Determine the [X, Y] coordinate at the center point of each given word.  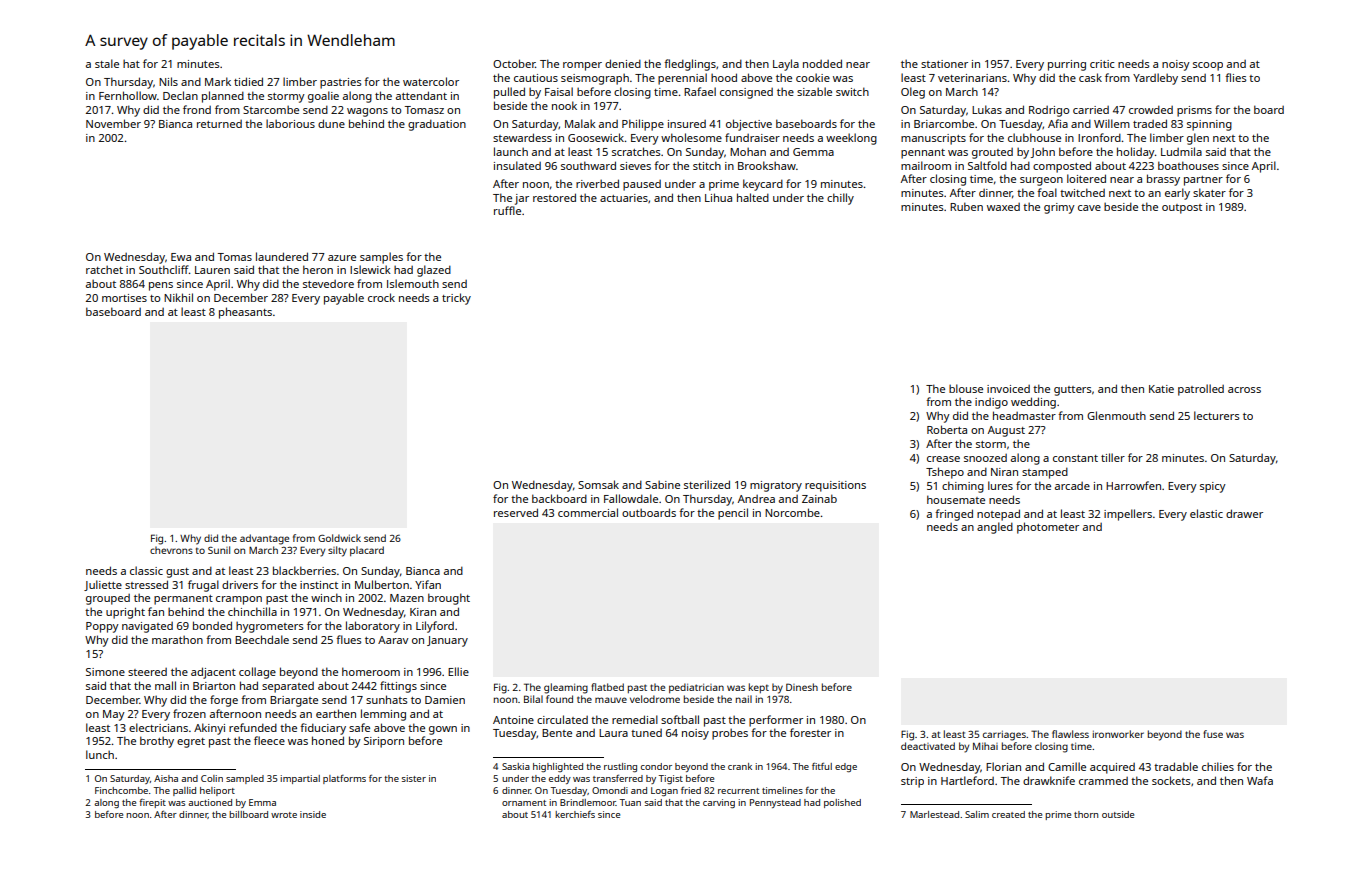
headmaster [1024, 415]
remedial [635, 719]
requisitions [835, 486]
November [113, 123]
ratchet [104, 269]
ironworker [1118, 734]
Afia [1058, 123]
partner [1203, 181]
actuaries [624, 198]
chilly [840, 199]
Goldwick [339, 538]
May [114, 715]
